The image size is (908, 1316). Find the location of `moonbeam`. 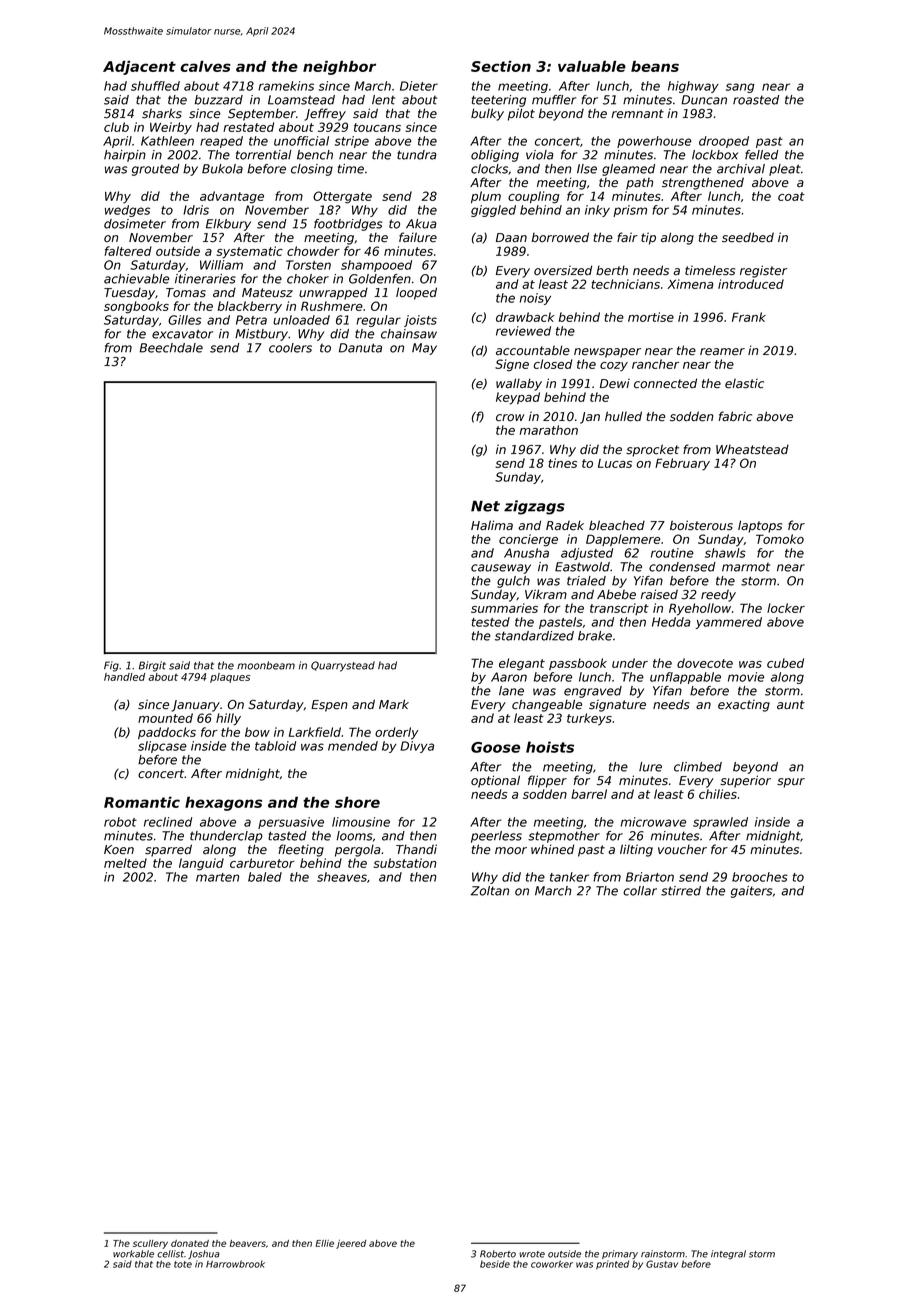

moonbeam is located at coordinates (266, 665).
